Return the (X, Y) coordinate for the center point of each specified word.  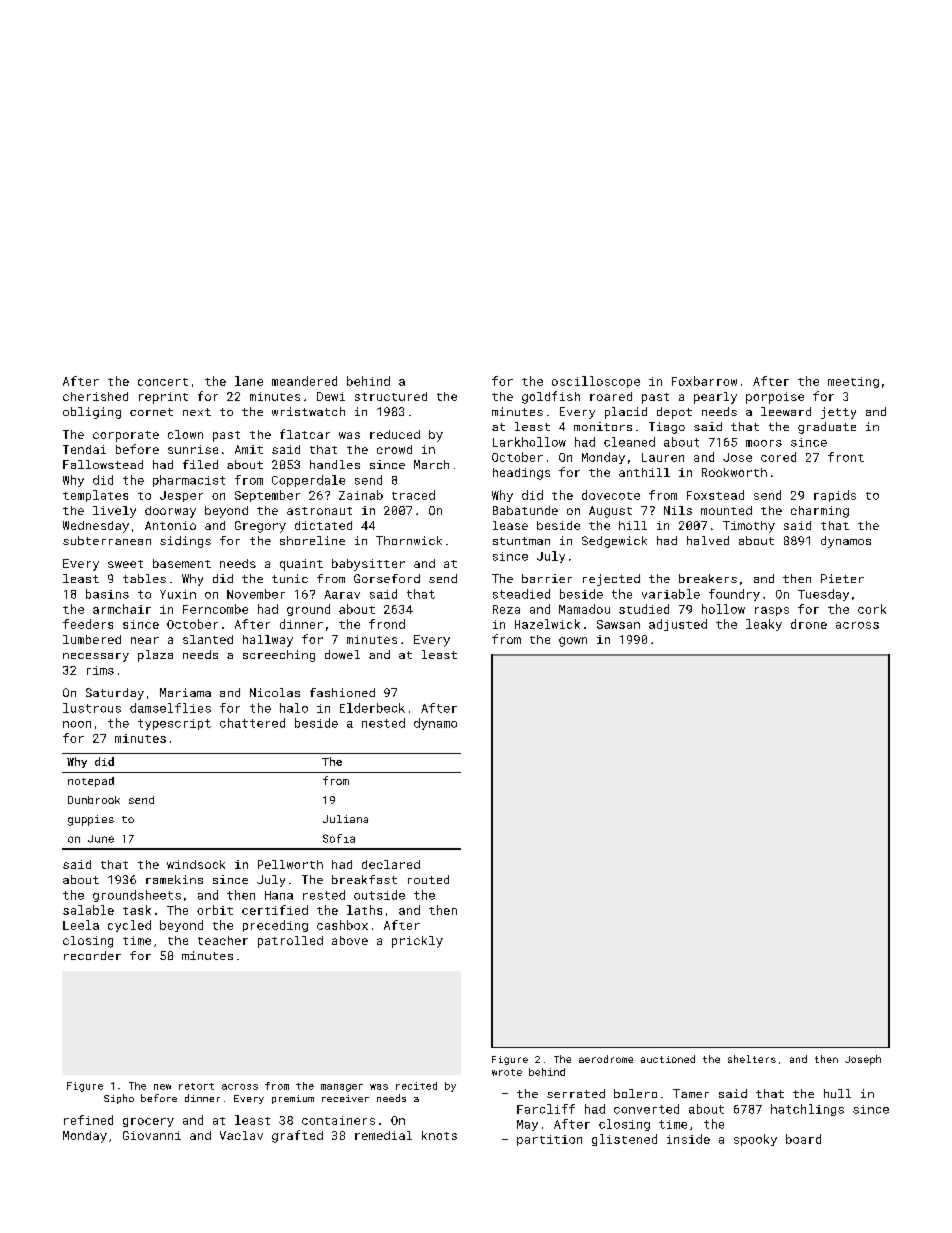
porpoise (775, 398)
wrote (507, 1072)
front (846, 457)
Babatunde (525, 510)
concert (163, 382)
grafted (297, 1136)
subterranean (107, 540)
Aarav (342, 594)
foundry (734, 595)
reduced (395, 434)
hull (837, 1093)
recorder (92, 955)
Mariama (185, 692)
